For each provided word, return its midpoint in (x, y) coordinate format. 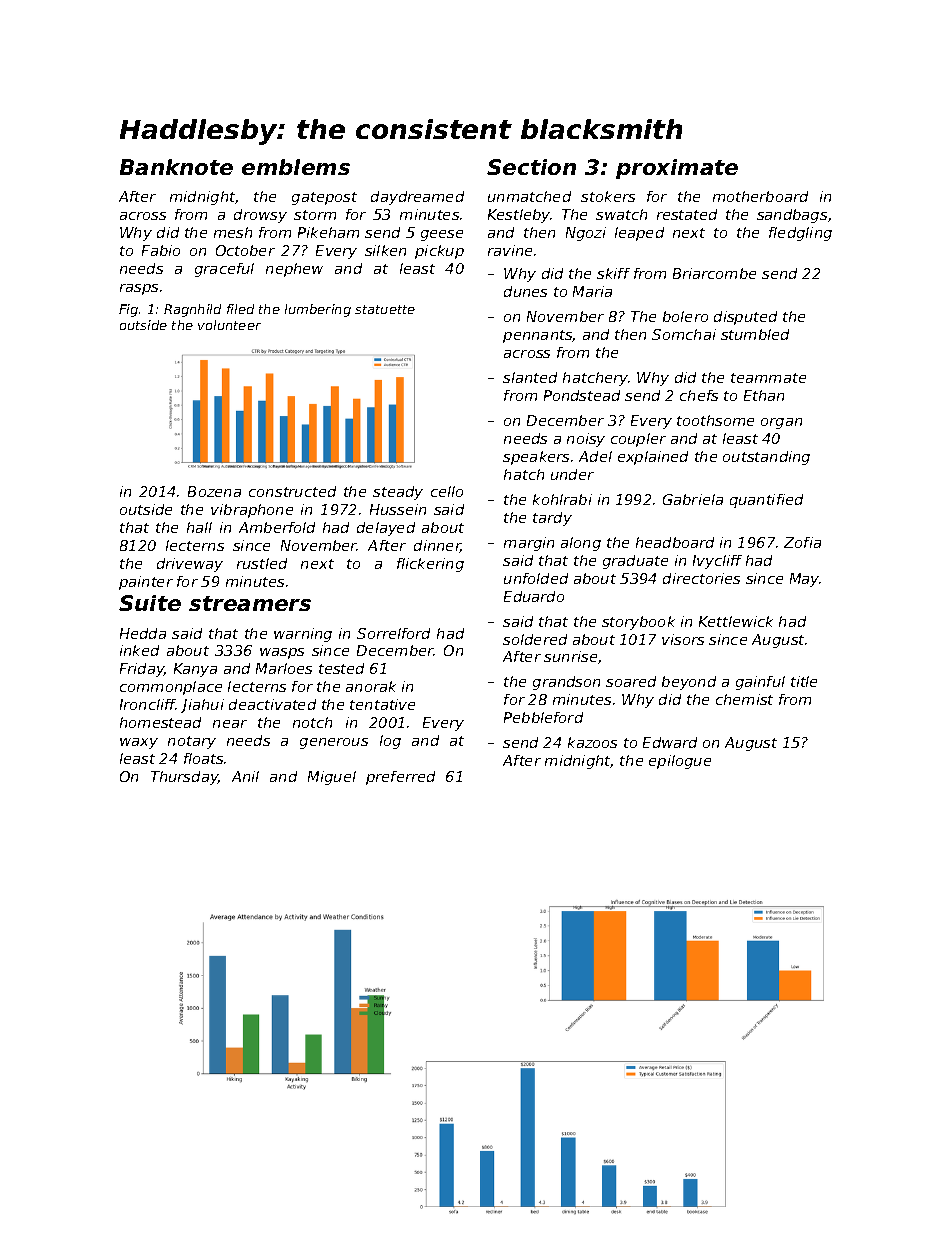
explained (653, 458)
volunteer (229, 325)
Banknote (176, 167)
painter (146, 583)
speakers (536, 458)
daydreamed (417, 198)
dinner (437, 546)
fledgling (800, 234)
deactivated (272, 704)
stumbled (755, 334)
